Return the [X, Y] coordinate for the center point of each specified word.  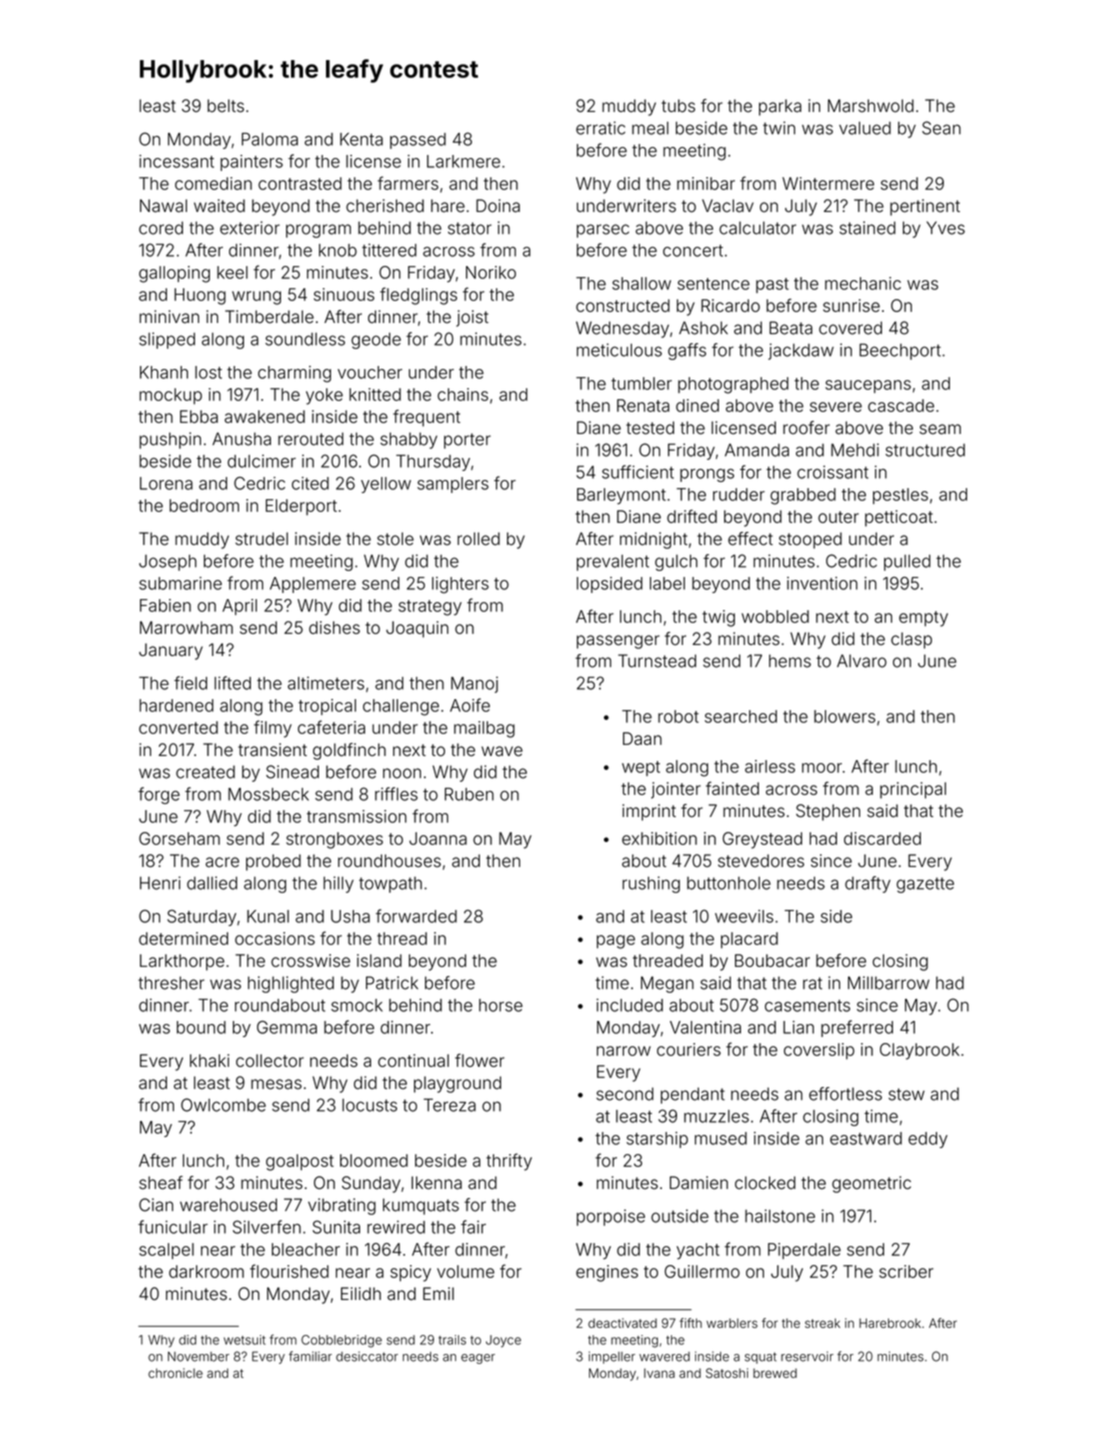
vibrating [342, 1206]
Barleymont [621, 496]
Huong [200, 296]
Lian [798, 1027]
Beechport [900, 351]
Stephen [828, 812]
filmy [273, 729]
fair [473, 1227]
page [616, 942]
